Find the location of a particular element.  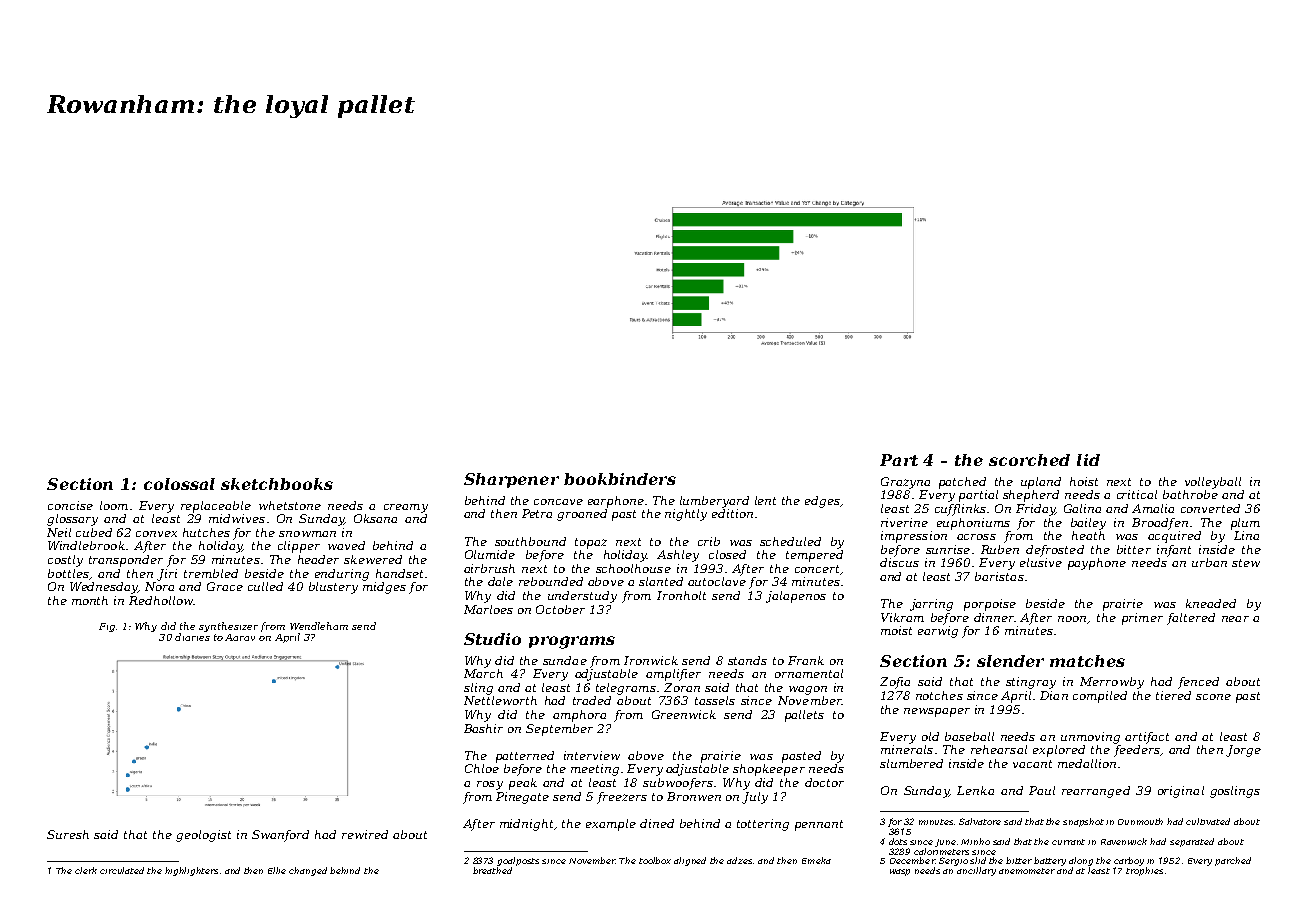

jalapenos is located at coordinates (796, 597).
